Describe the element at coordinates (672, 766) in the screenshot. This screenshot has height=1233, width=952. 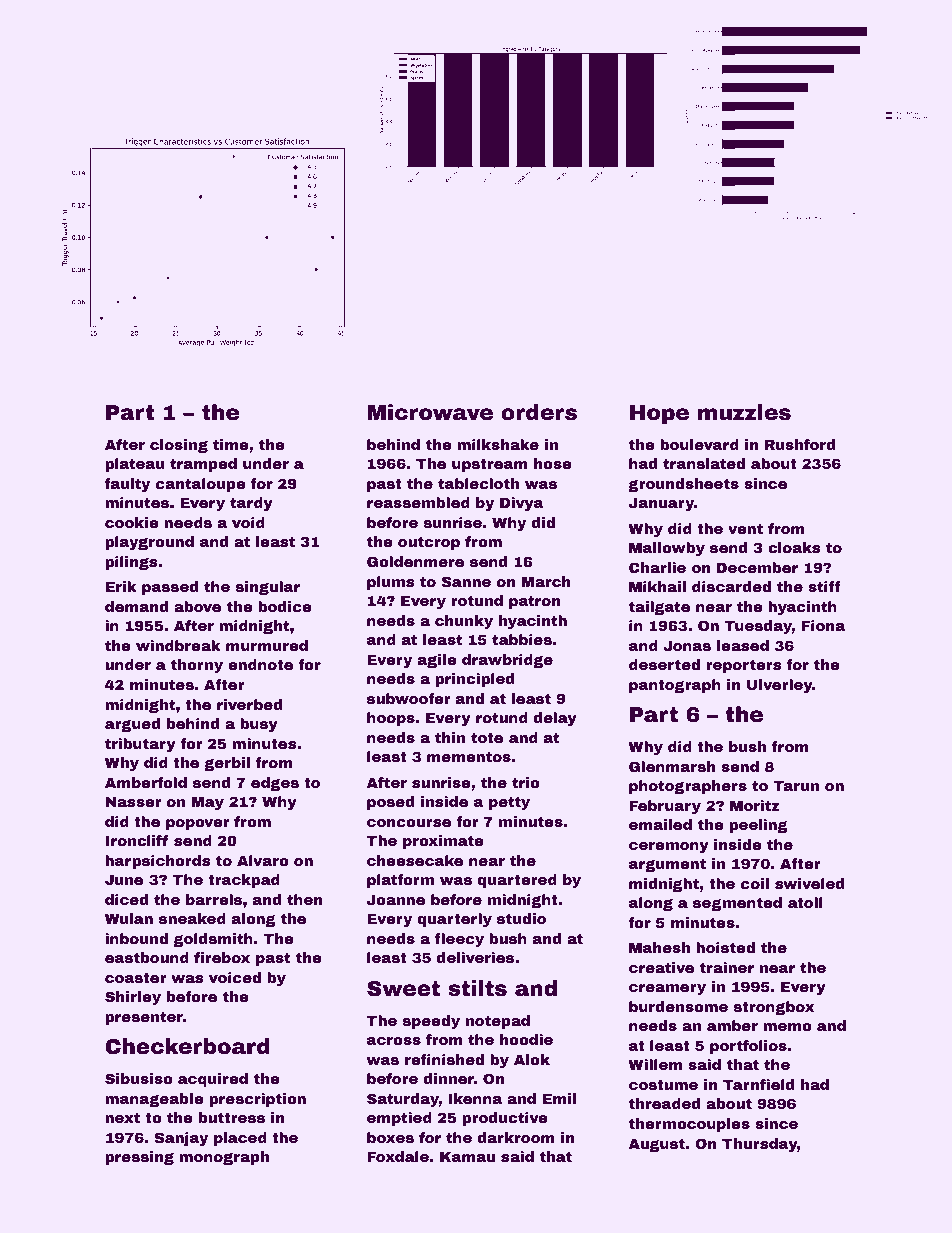
I see `Glenmarsh` at that location.
